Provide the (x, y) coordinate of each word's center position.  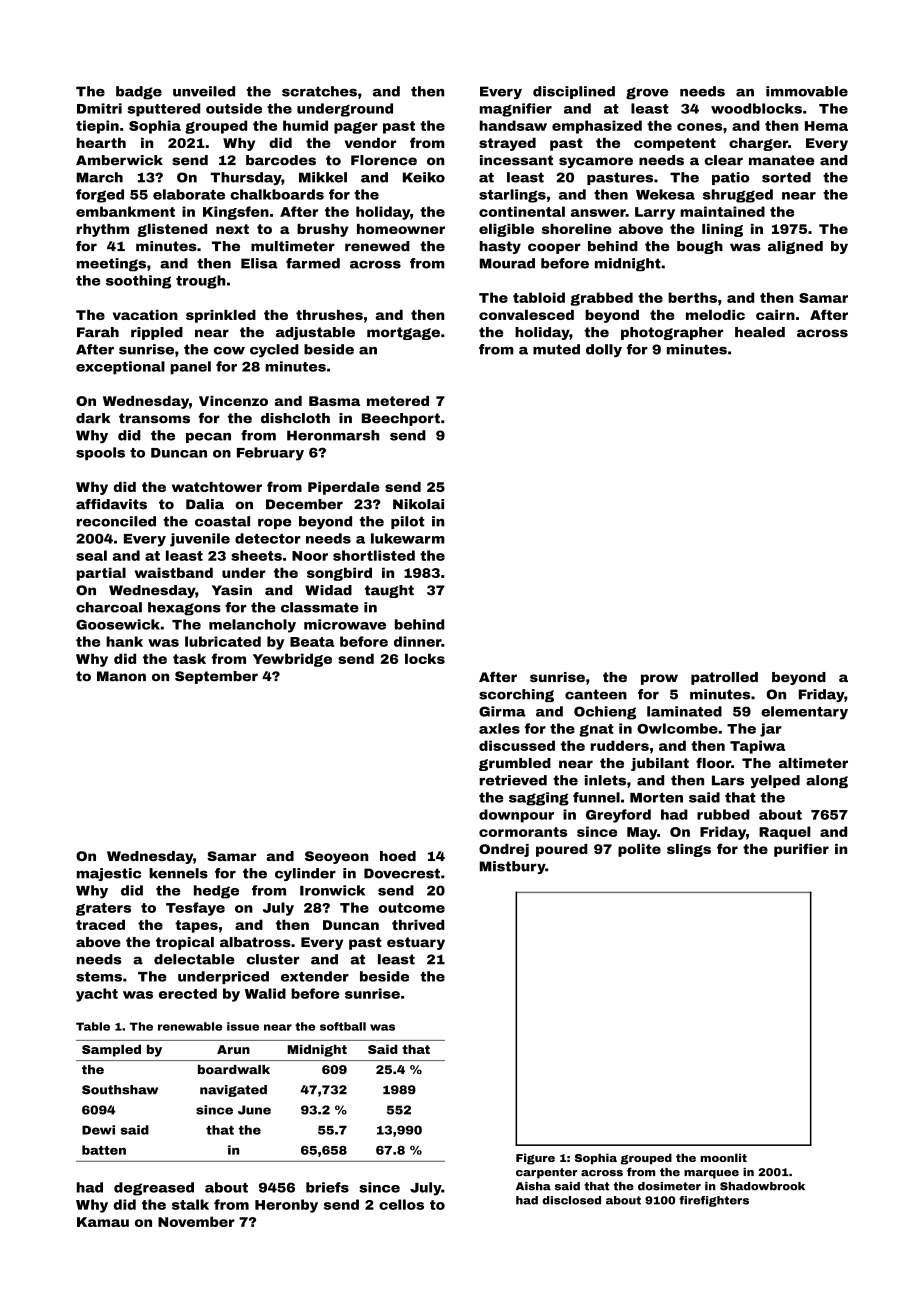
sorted (786, 177)
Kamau (103, 1222)
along (827, 781)
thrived (418, 924)
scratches (319, 91)
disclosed (571, 1200)
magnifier (516, 110)
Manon (121, 676)
